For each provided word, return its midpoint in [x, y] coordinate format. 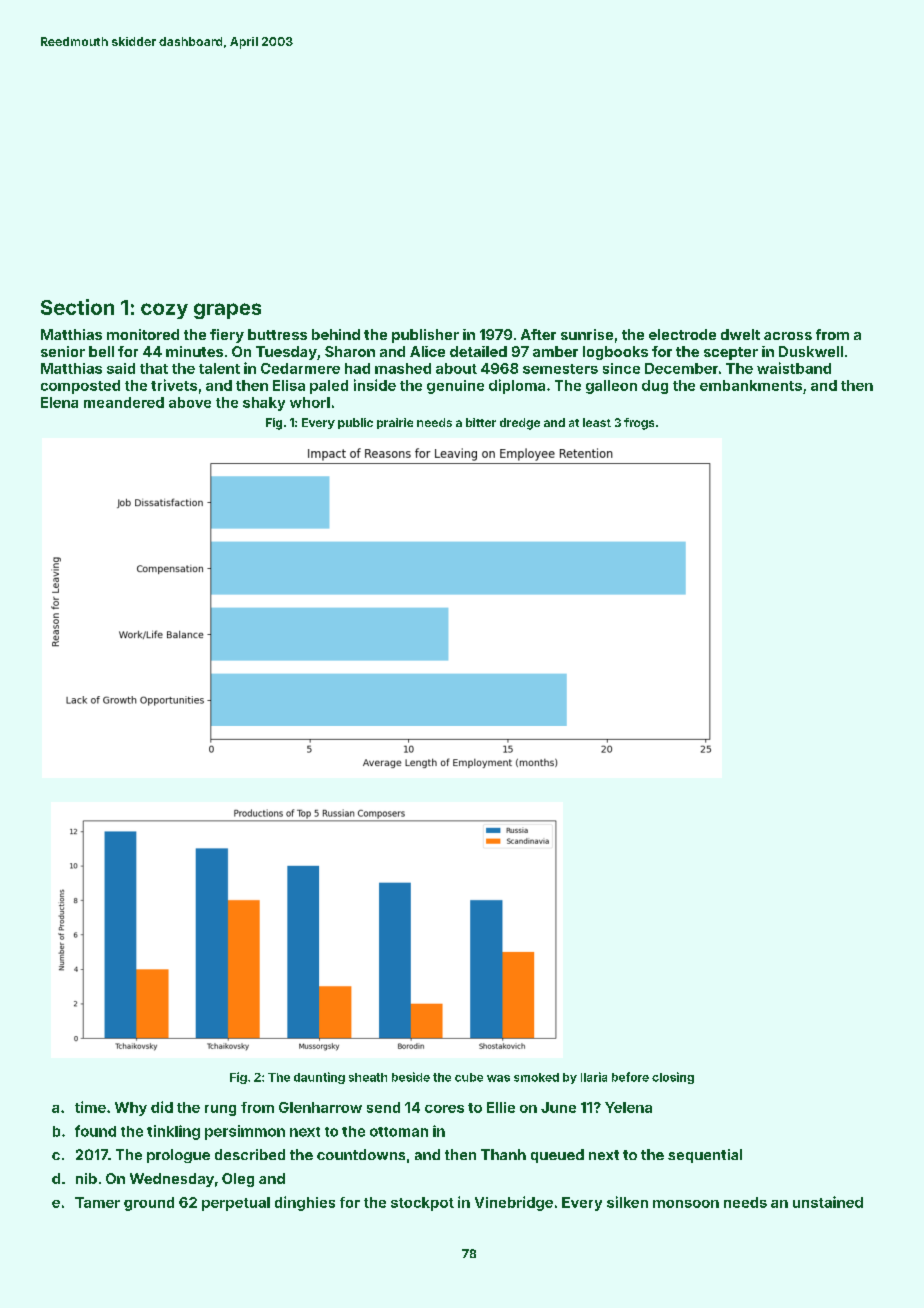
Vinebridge [514, 1203]
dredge [520, 424]
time [90, 1107]
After [538, 334]
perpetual [236, 1204]
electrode [682, 334]
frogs [639, 424]
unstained [828, 1202]
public [355, 423]
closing [673, 1078]
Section [77, 307]
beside [411, 1077]
